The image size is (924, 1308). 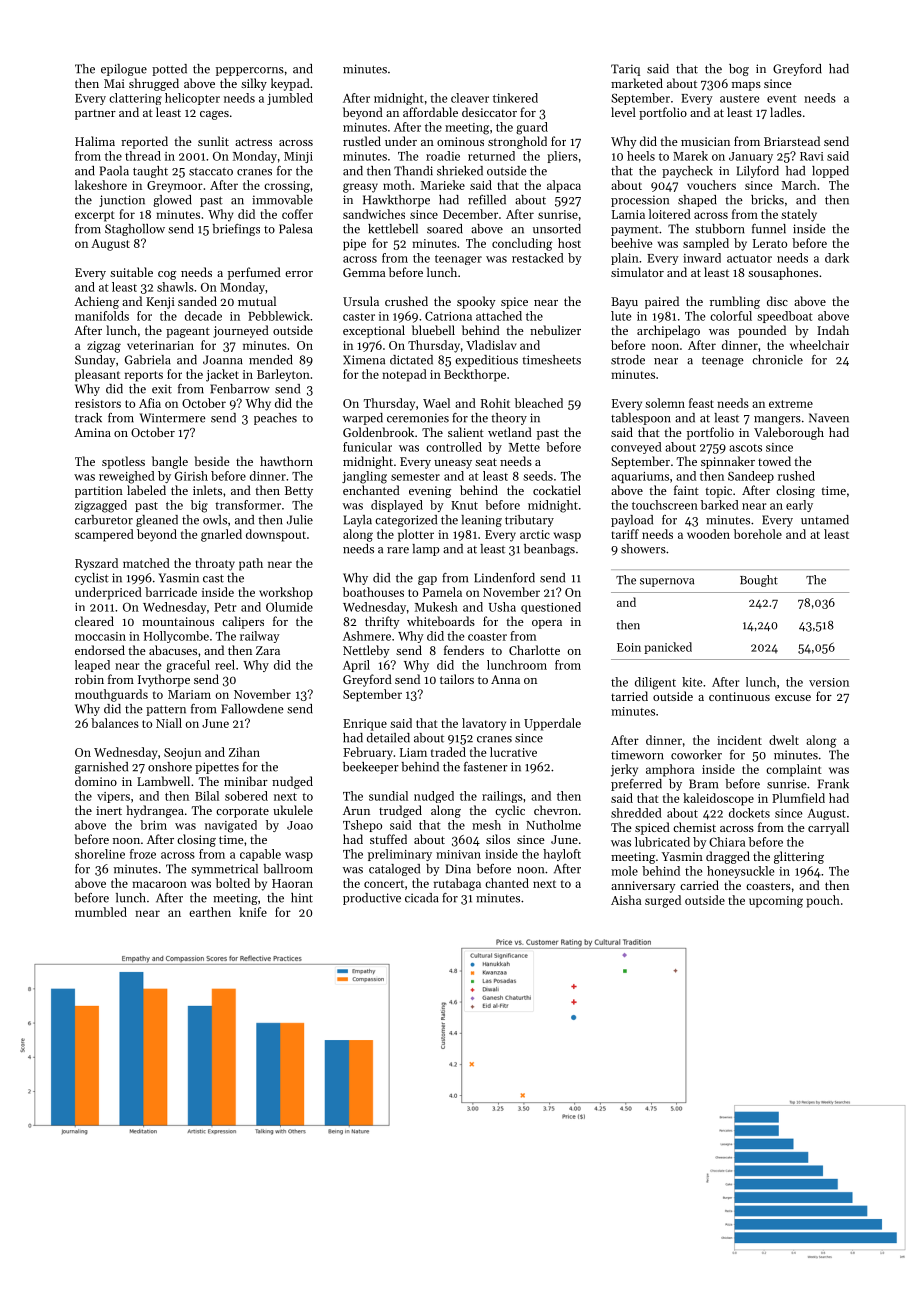 I want to click on cicada, so click(x=422, y=898).
